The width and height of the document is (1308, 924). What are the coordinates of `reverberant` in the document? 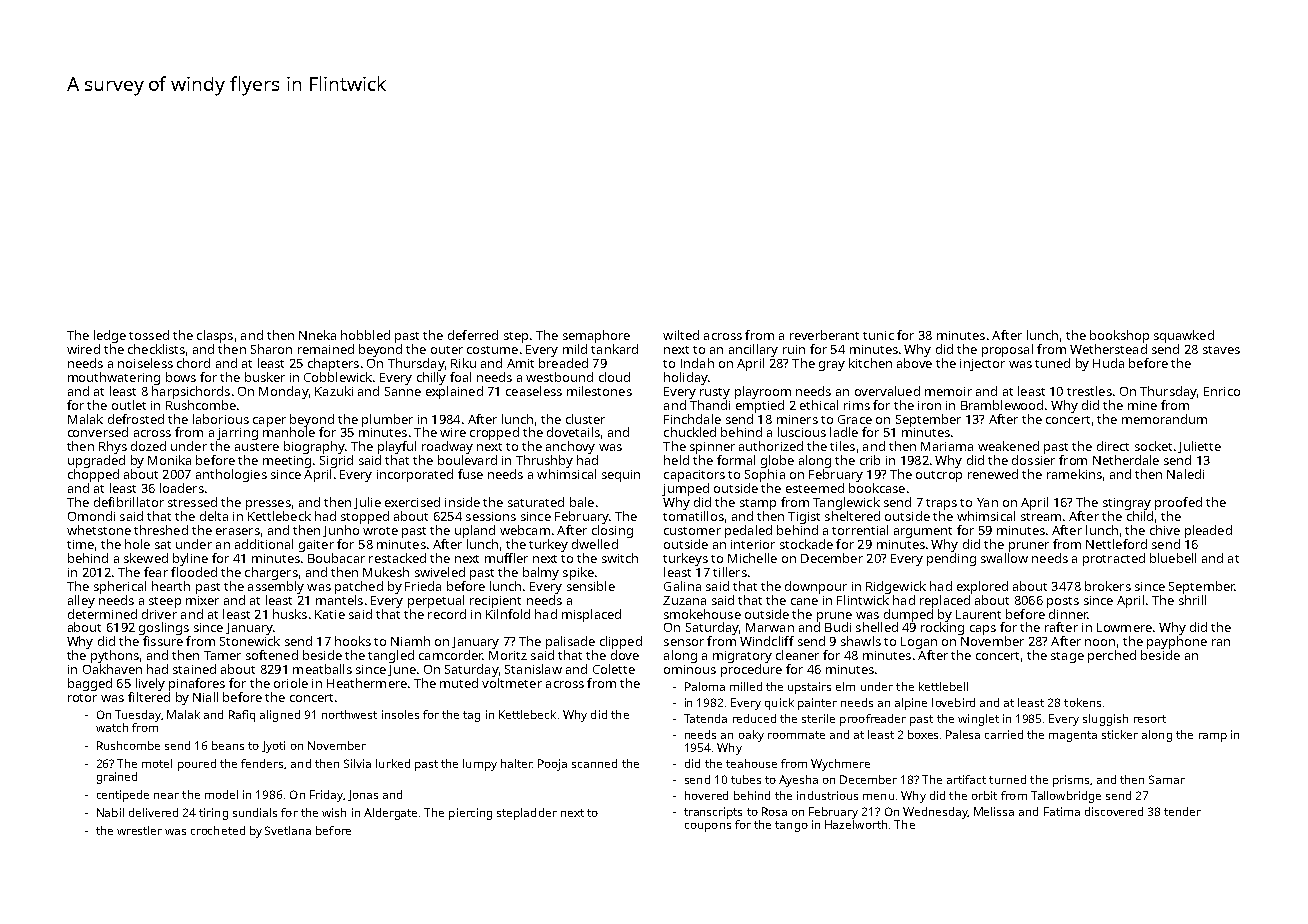 It's located at (824, 335).
